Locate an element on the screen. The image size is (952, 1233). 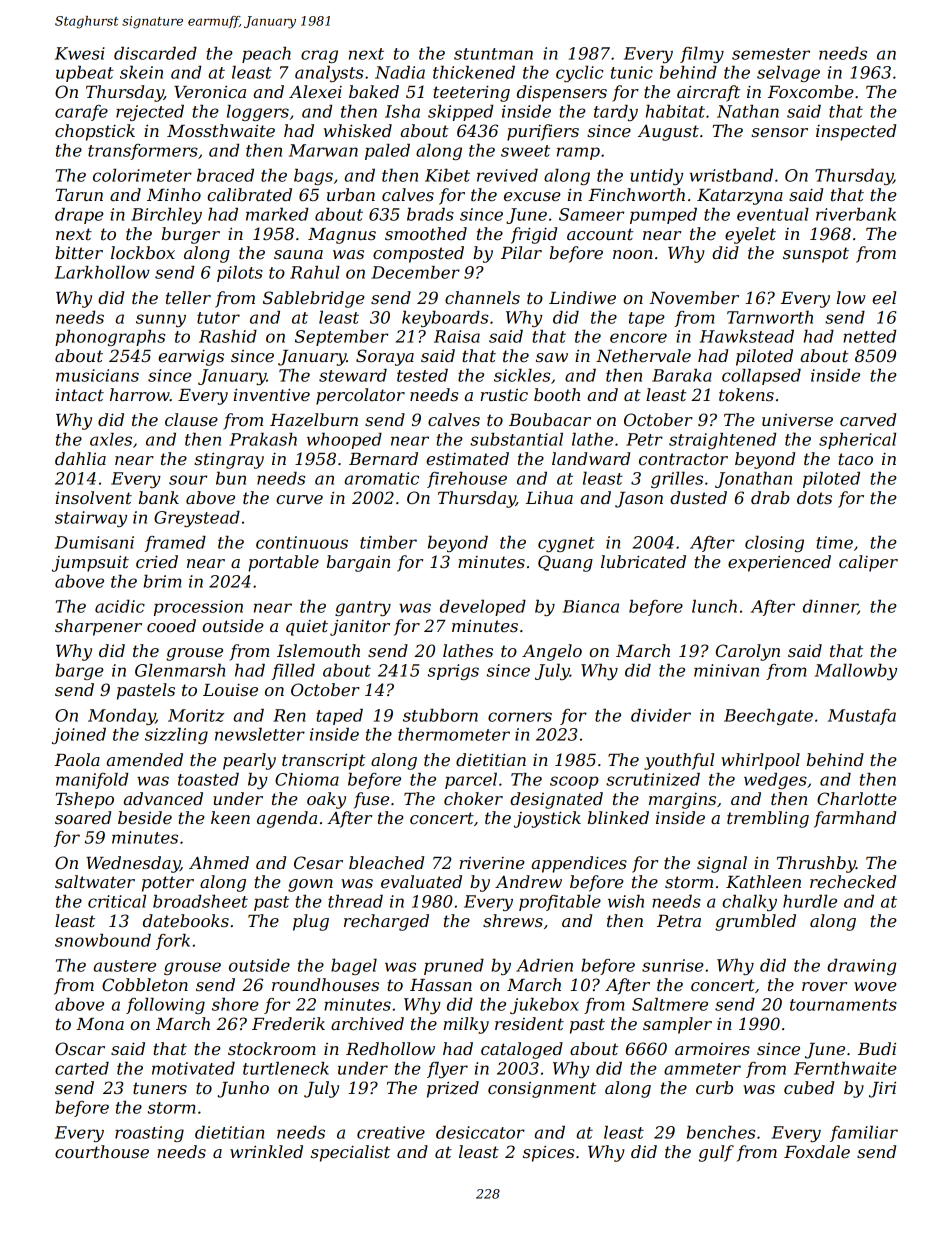
composted is located at coordinates (418, 254).
